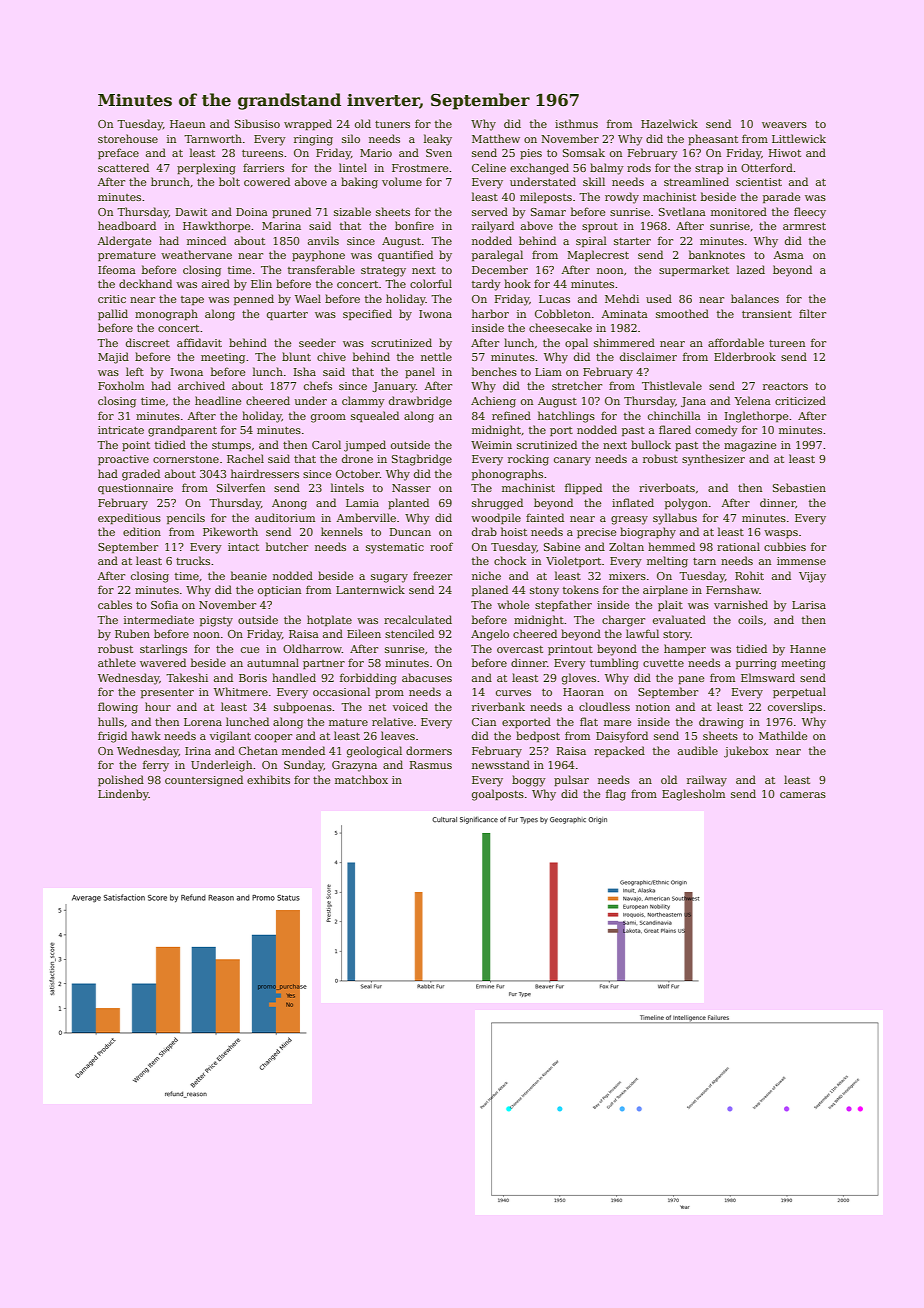 The height and width of the screenshot is (1308, 924). What do you see at coordinates (128, 138) in the screenshot?
I see `storehouse` at bounding box center [128, 138].
